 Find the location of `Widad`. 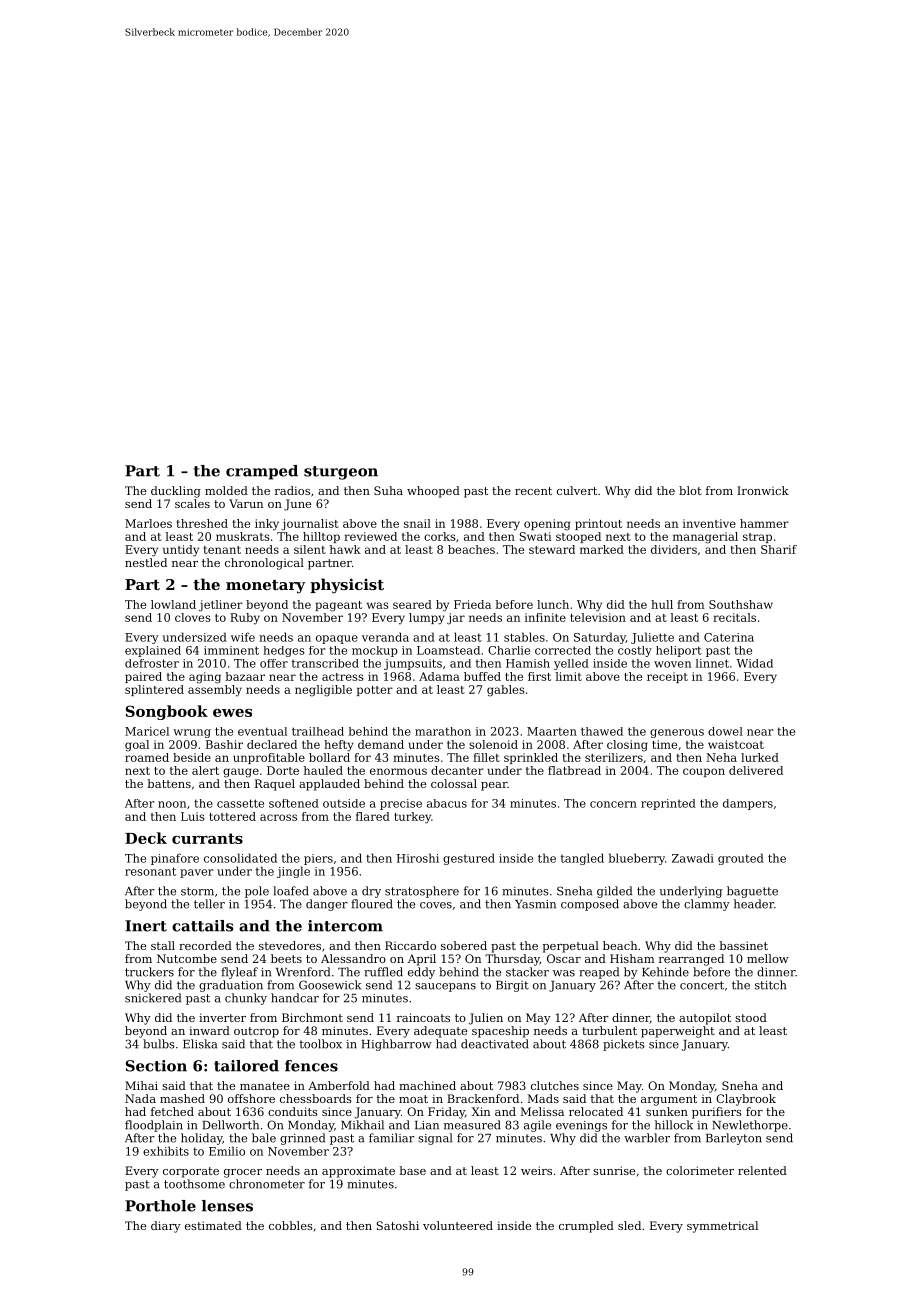

Widad is located at coordinates (754, 663).
